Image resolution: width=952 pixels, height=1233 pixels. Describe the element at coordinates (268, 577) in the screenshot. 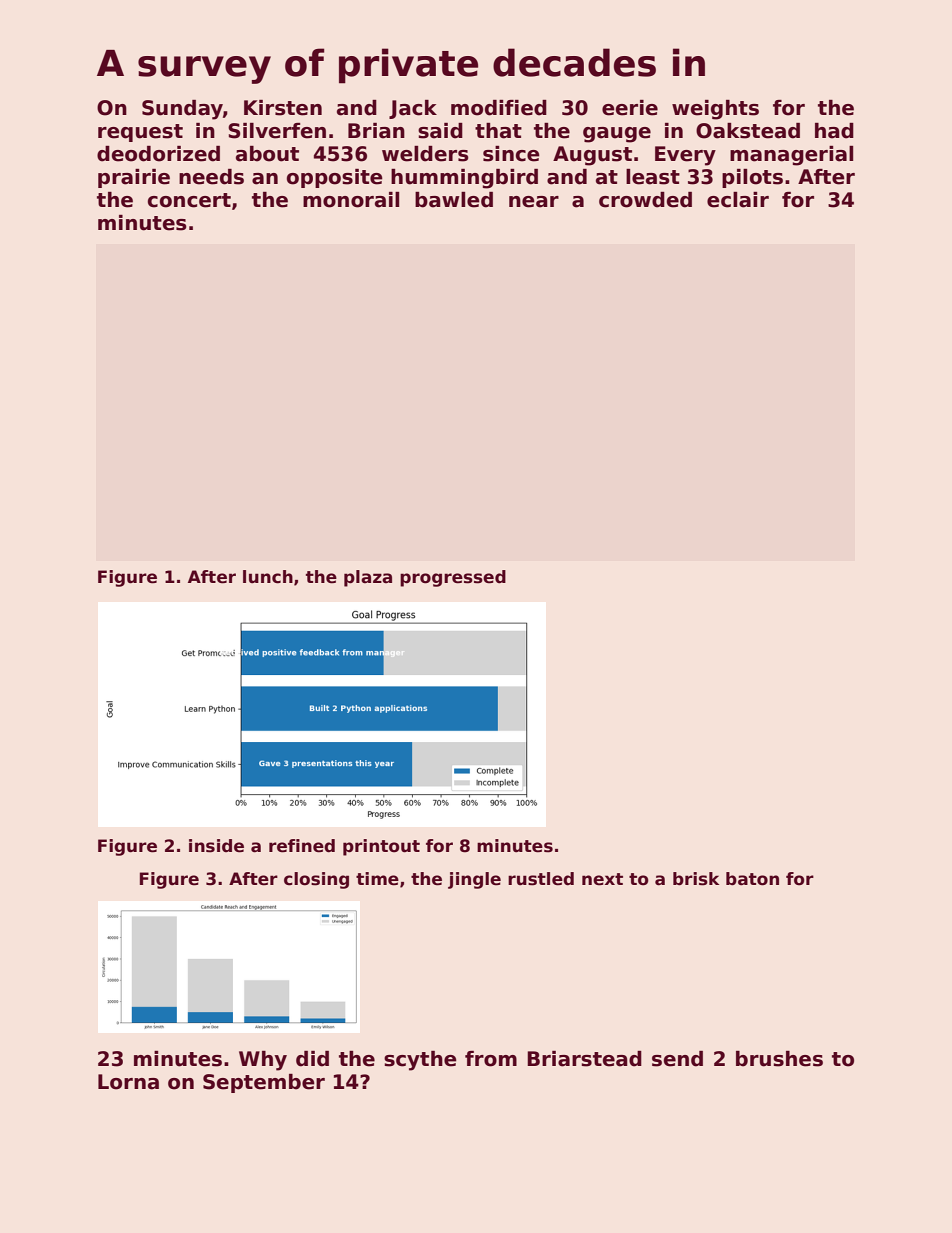

I see `lunch` at that location.
